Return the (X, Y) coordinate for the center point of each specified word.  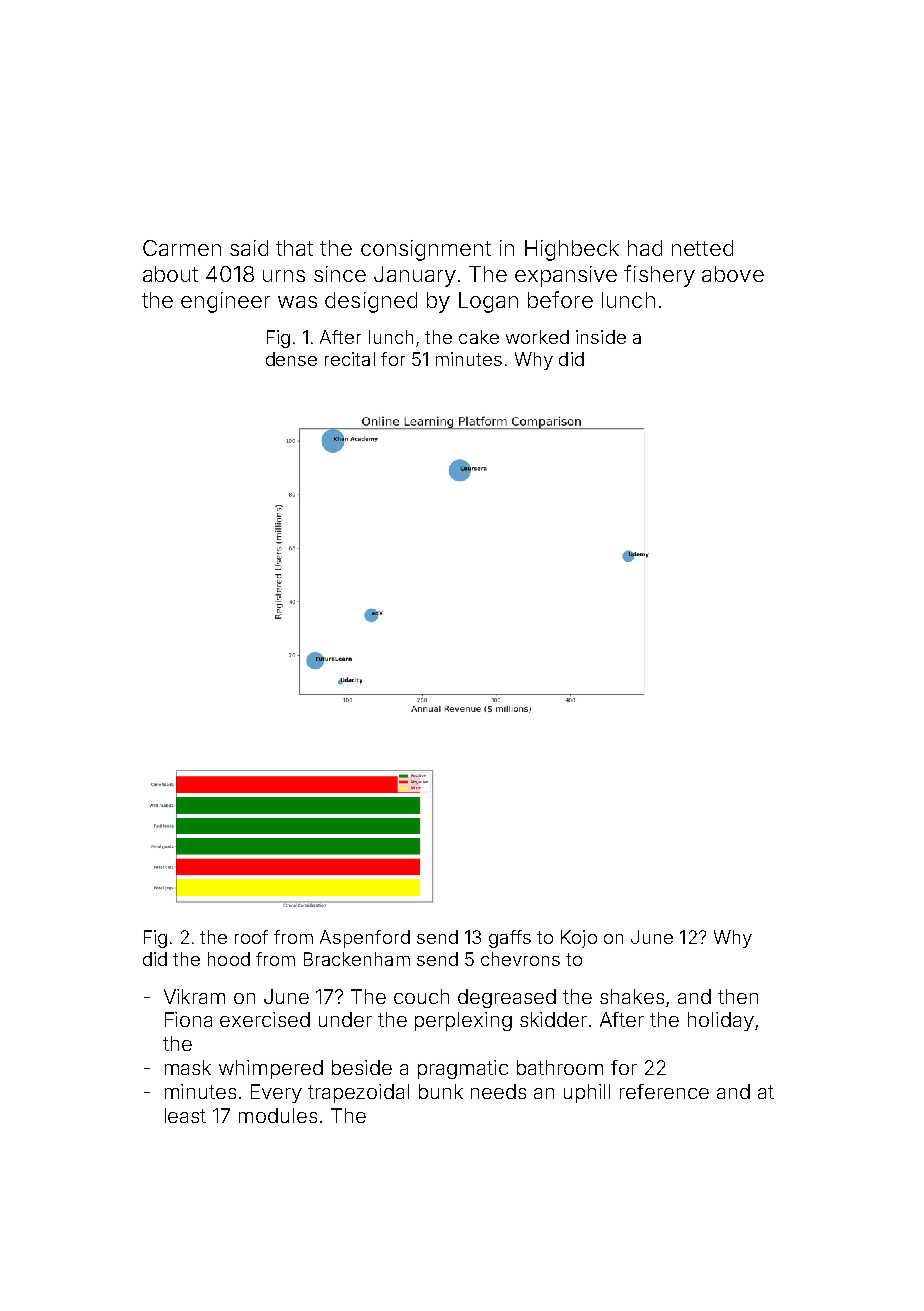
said (249, 248)
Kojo (579, 939)
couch (421, 996)
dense (291, 359)
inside (601, 337)
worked (537, 337)
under (345, 1019)
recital (350, 359)
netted (702, 248)
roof (251, 937)
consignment (426, 250)
